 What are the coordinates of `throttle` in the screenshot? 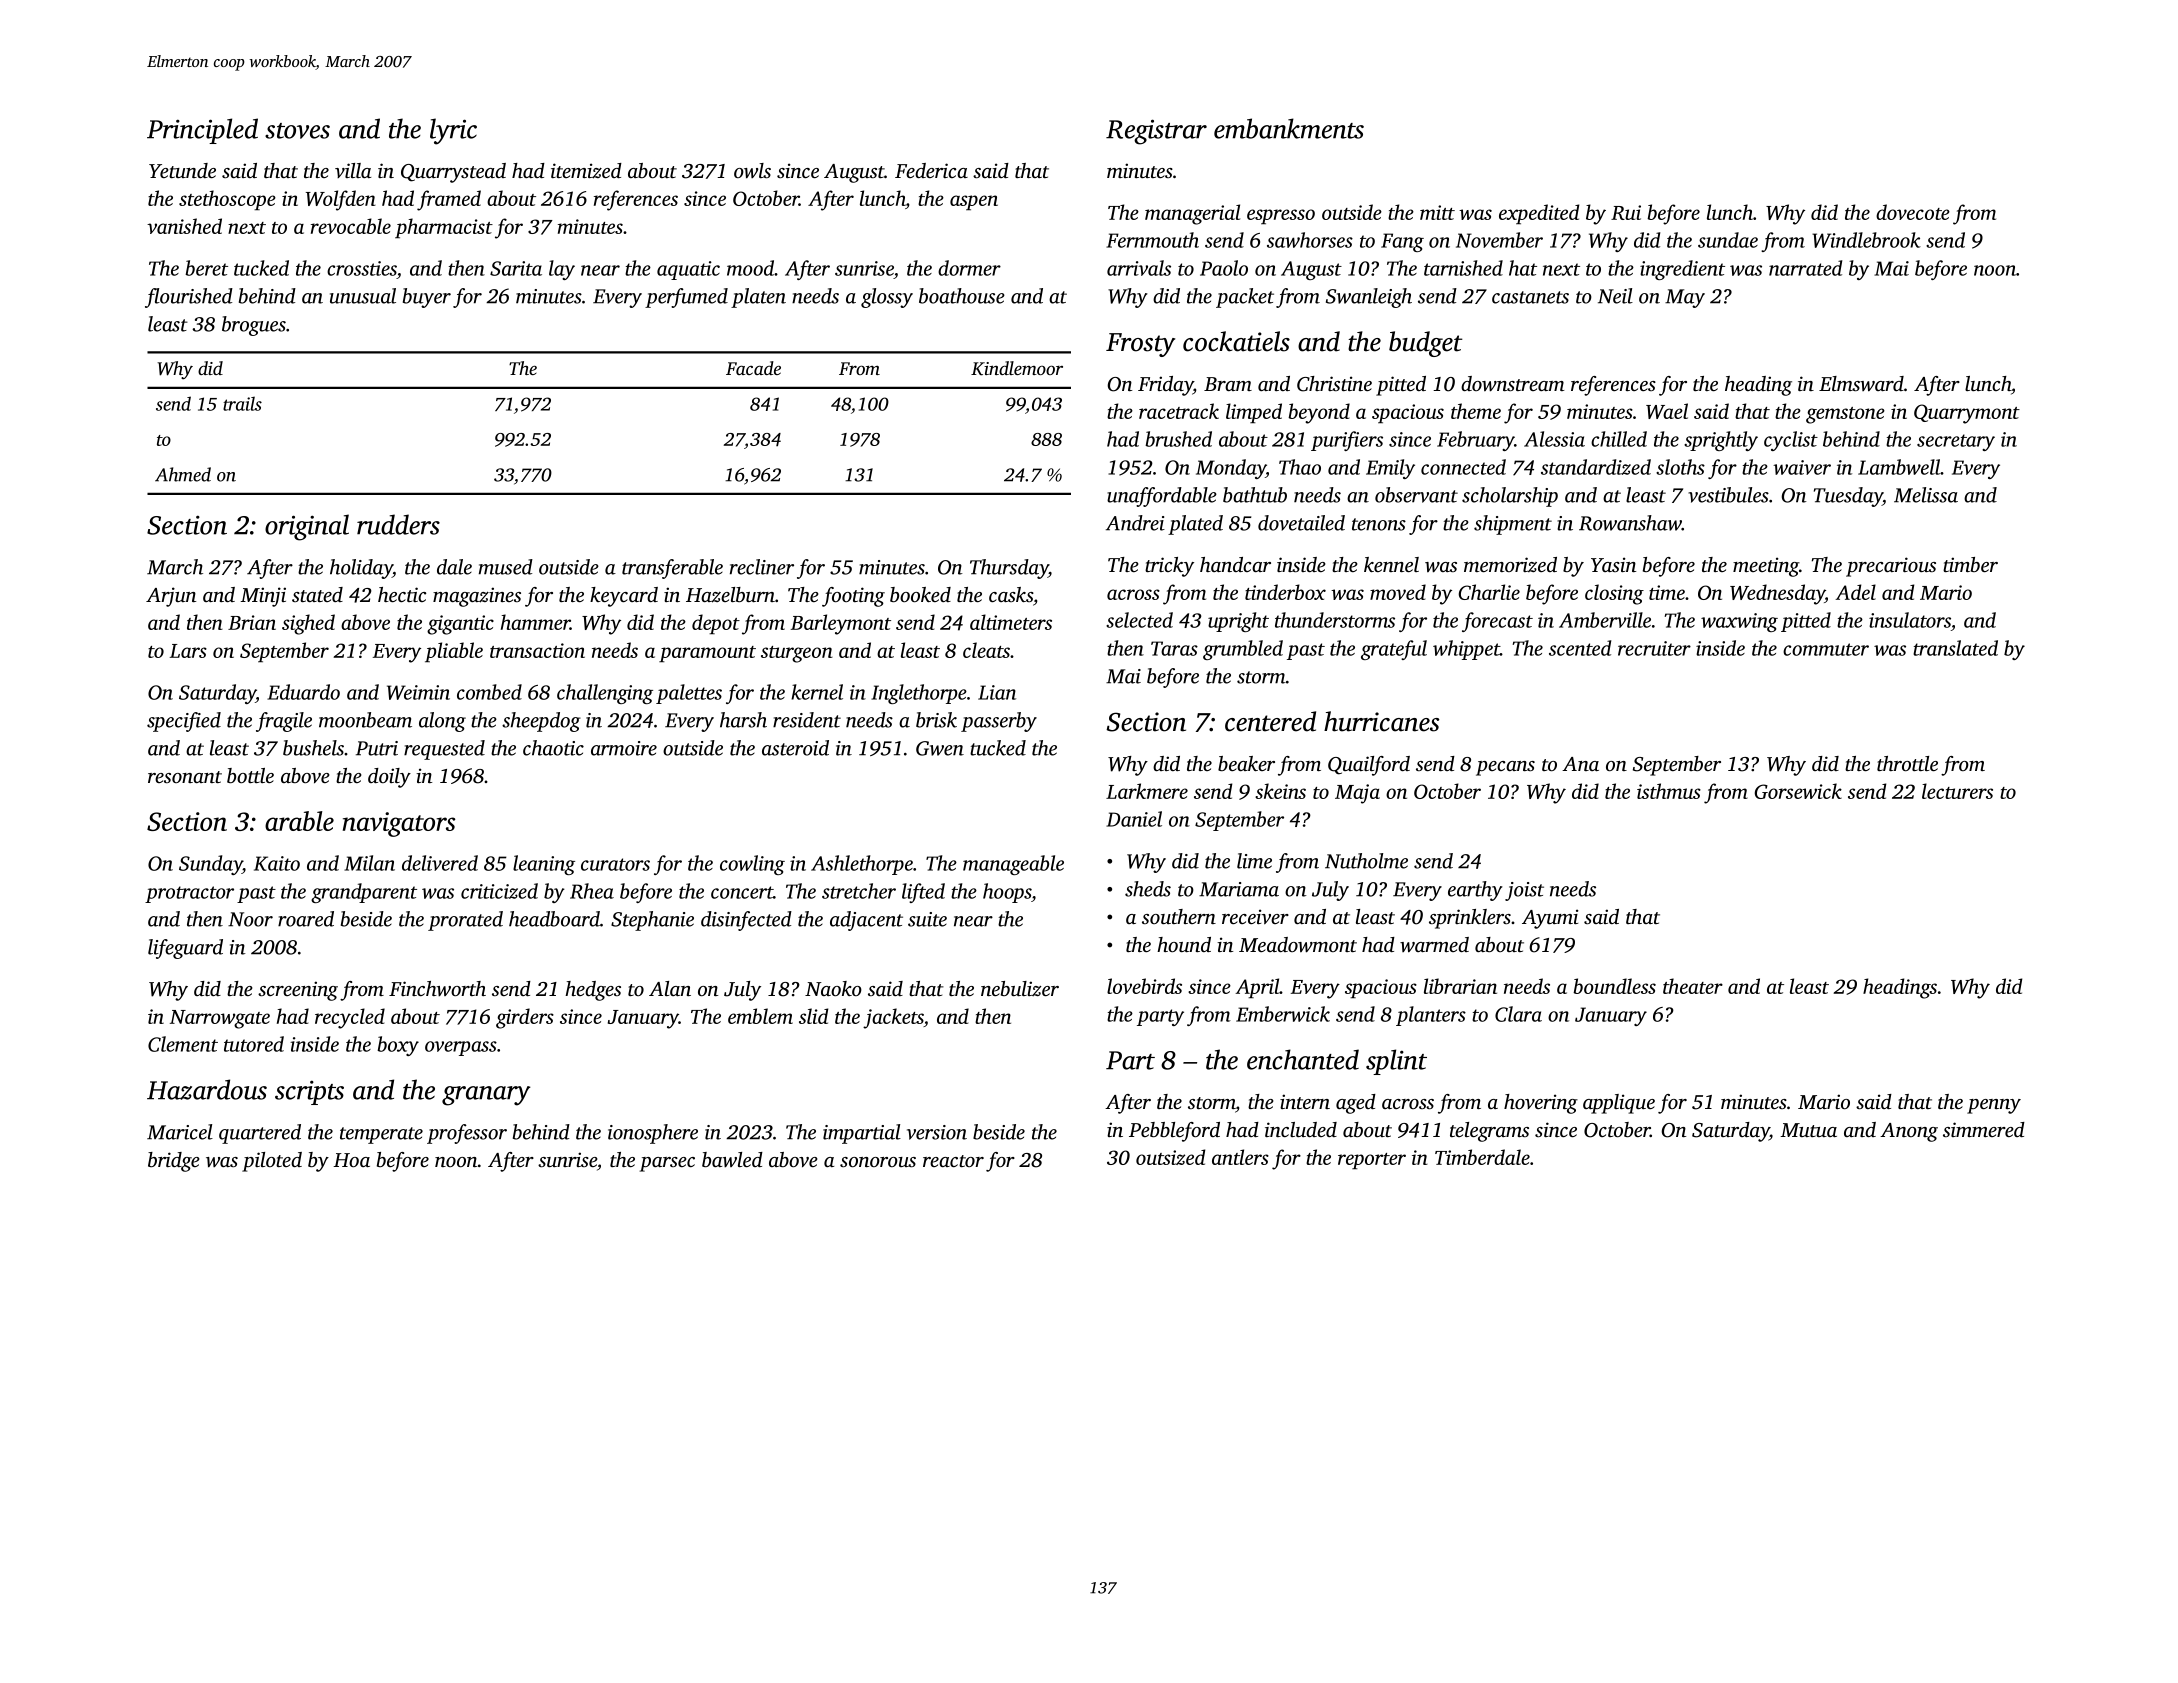 It's located at (1907, 763).
